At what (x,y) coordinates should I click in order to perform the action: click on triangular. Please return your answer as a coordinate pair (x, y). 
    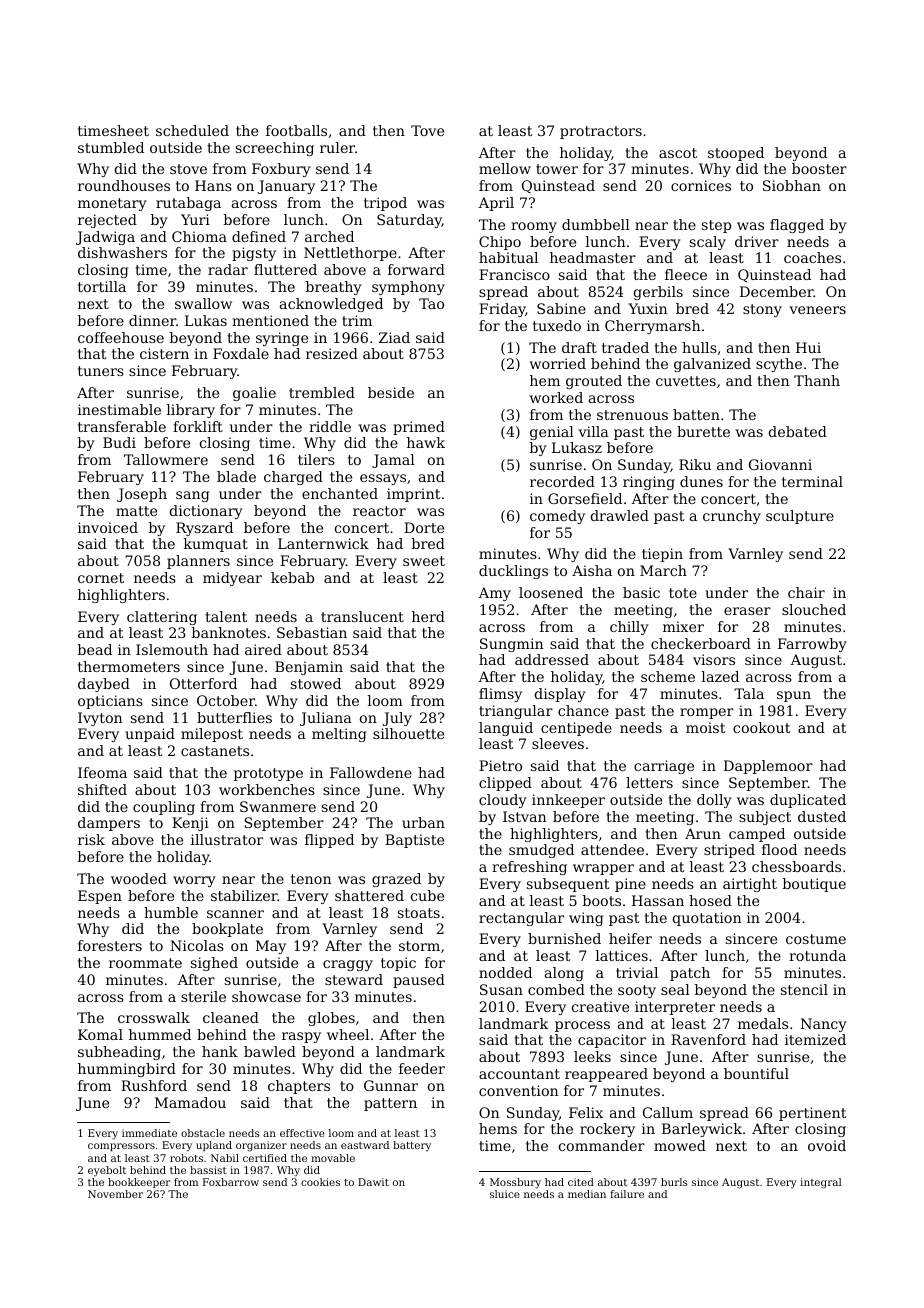
    Looking at the image, I should click on (516, 712).
